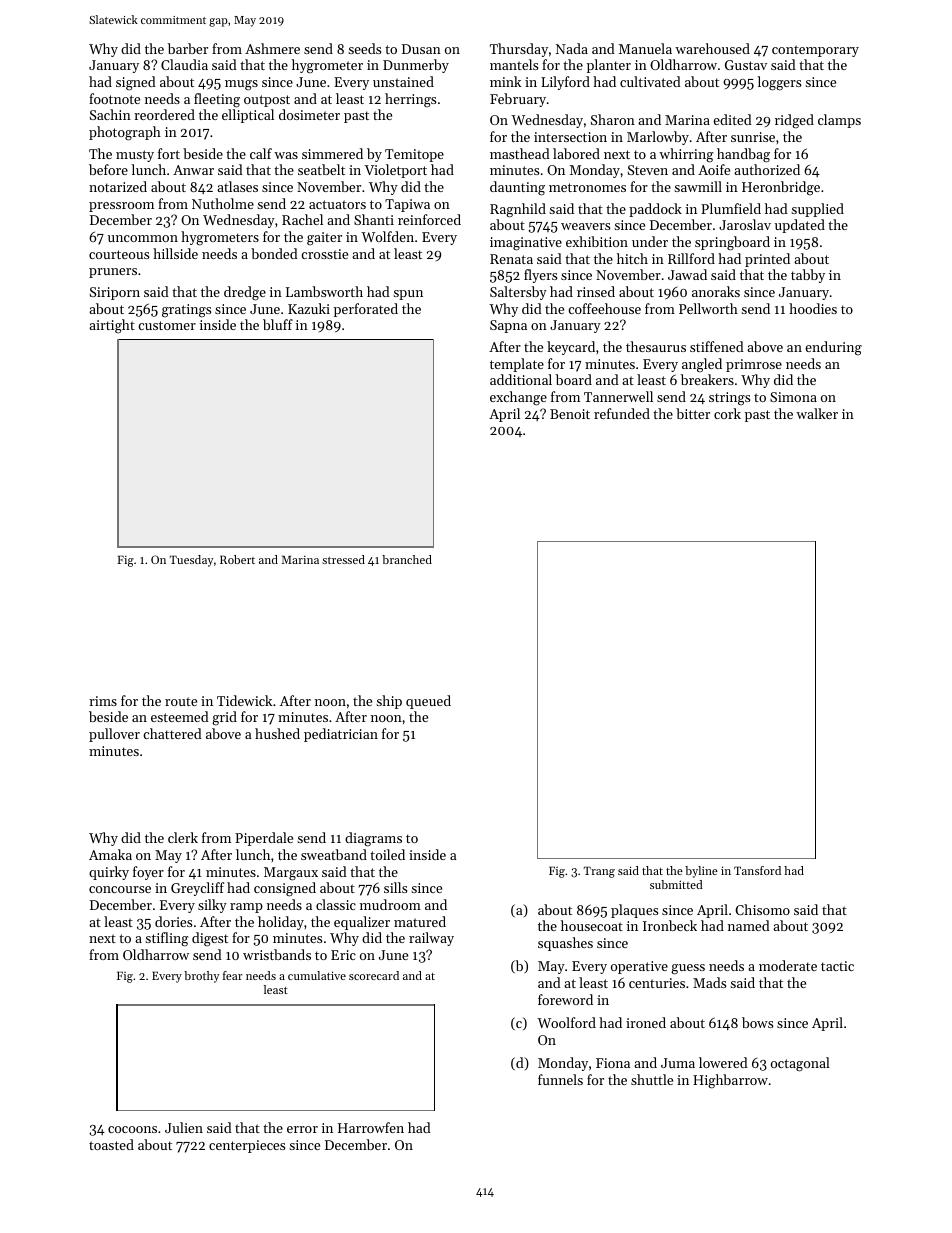 This screenshot has height=1233, width=952. Describe the element at coordinates (247, 1146) in the screenshot. I see `centerpieces` at that location.
